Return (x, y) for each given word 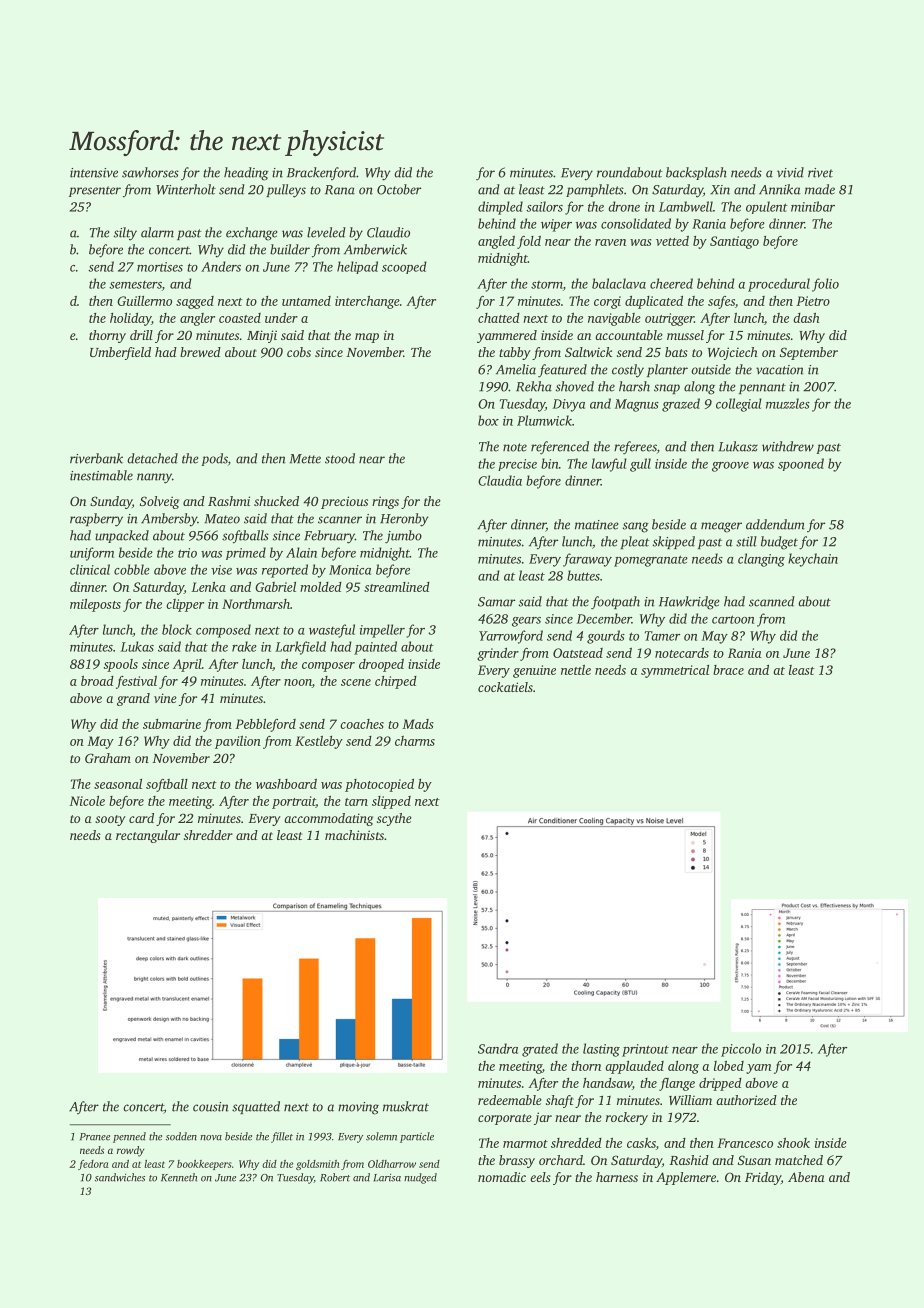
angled (496, 242)
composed (223, 631)
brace (728, 670)
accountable (629, 335)
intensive (94, 173)
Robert (335, 1177)
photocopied (379, 785)
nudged (420, 1178)
